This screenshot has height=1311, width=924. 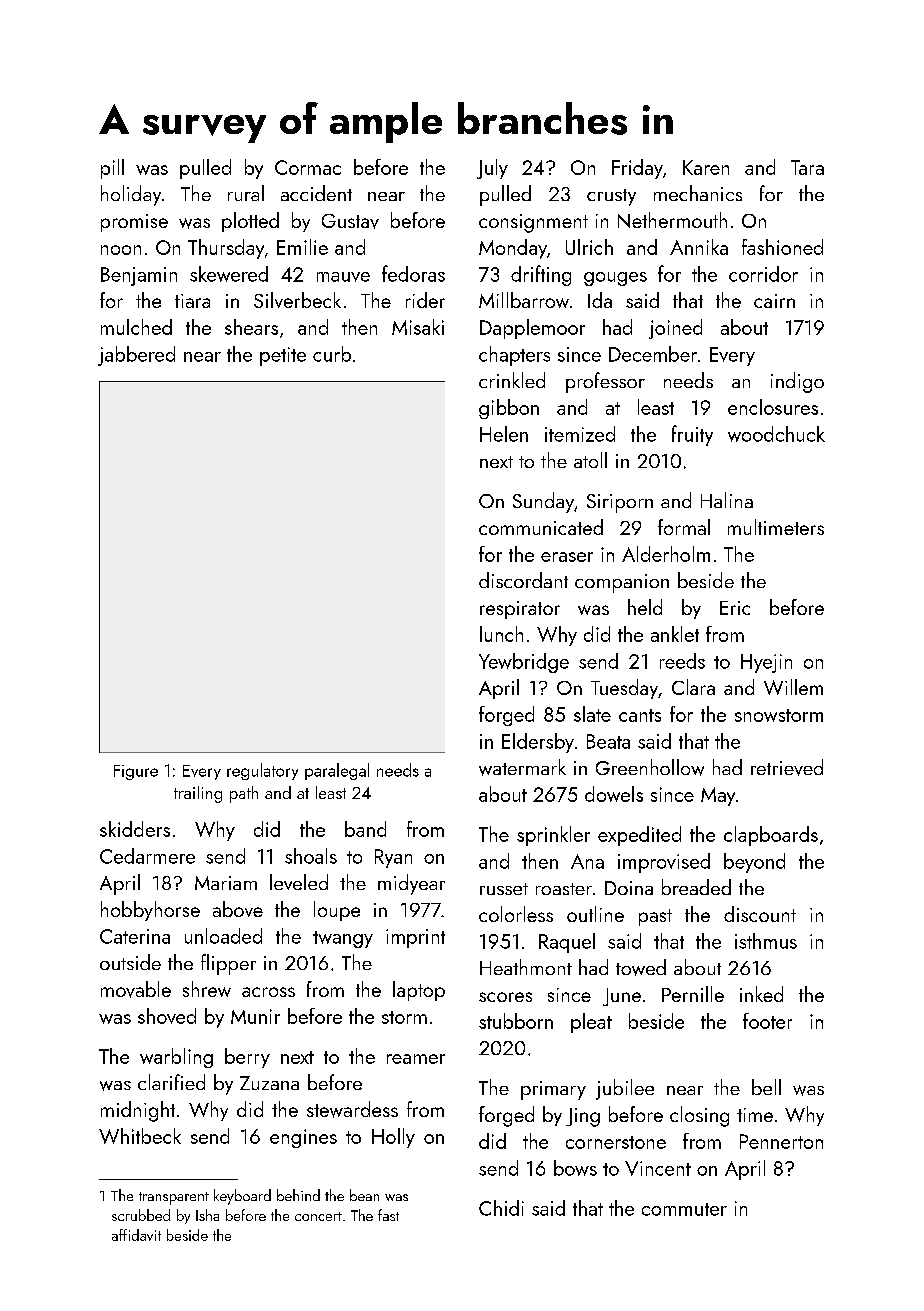 I want to click on consignment, so click(x=533, y=223).
